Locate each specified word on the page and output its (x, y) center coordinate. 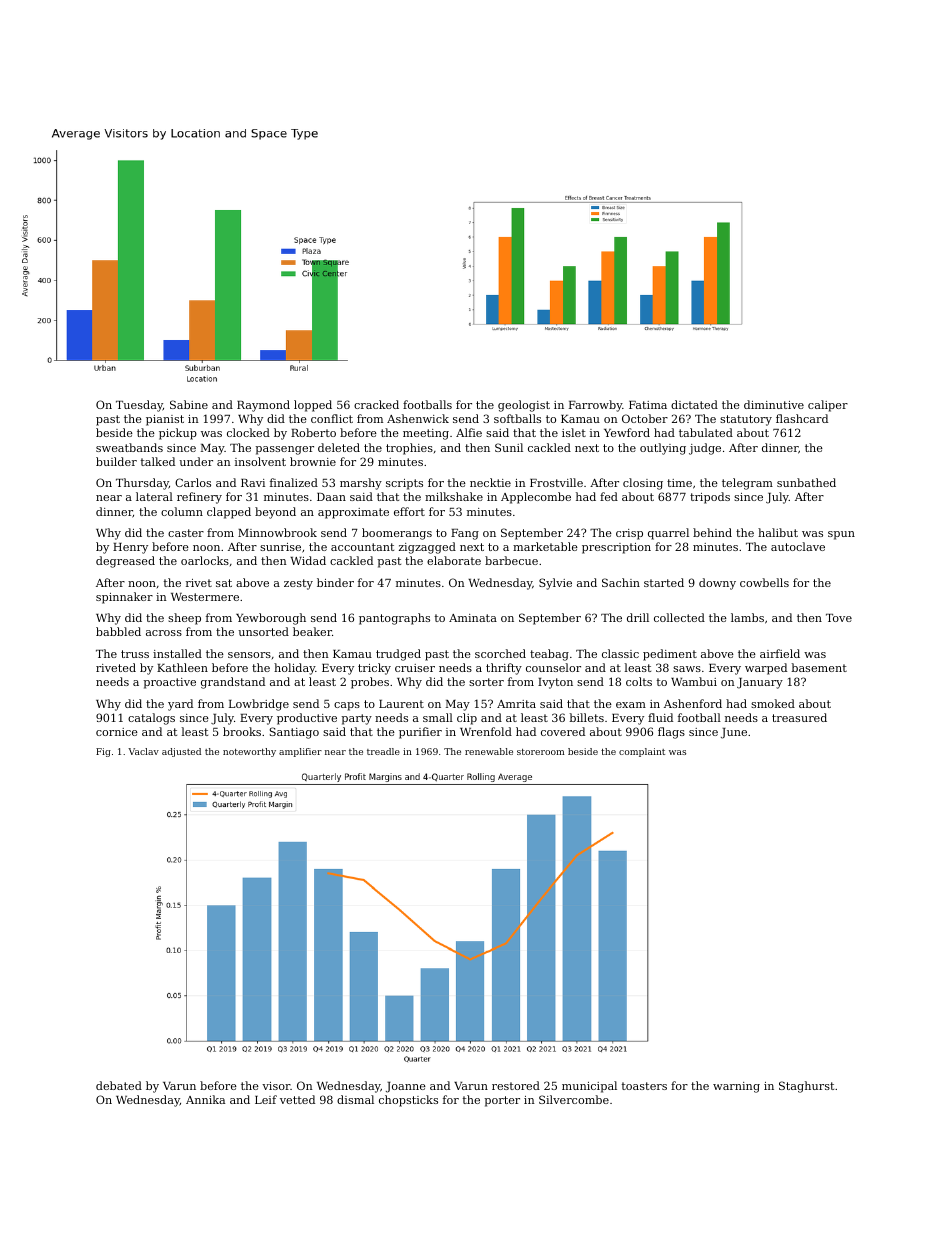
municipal (589, 1087)
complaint (642, 752)
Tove (839, 618)
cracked (376, 404)
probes (370, 683)
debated (119, 1085)
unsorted (263, 631)
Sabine (189, 404)
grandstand (233, 683)
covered (563, 731)
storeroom (540, 752)
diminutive (774, 404)
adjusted (181, 752)
